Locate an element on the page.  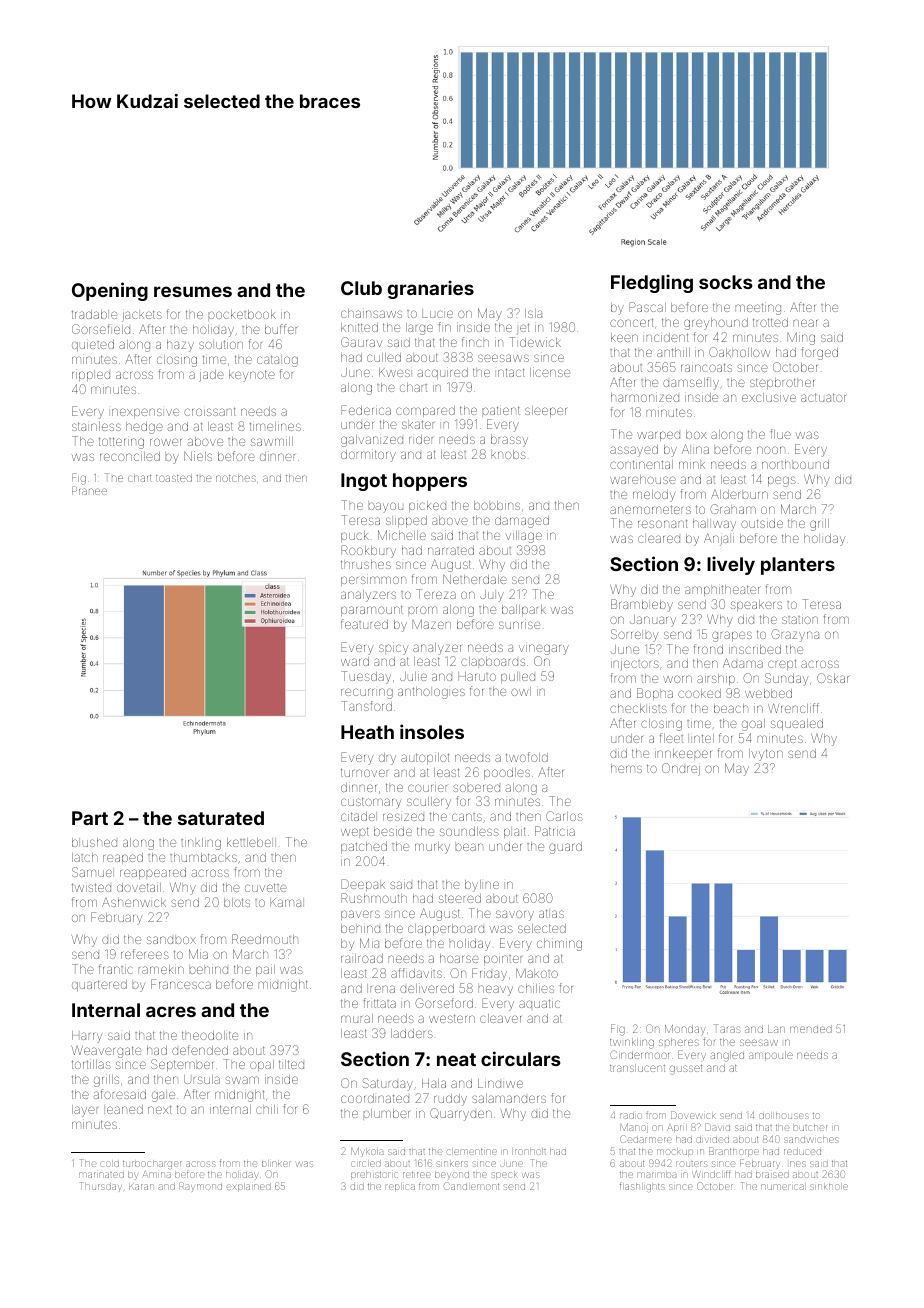
Opening is located at coordinates (110, 291).
